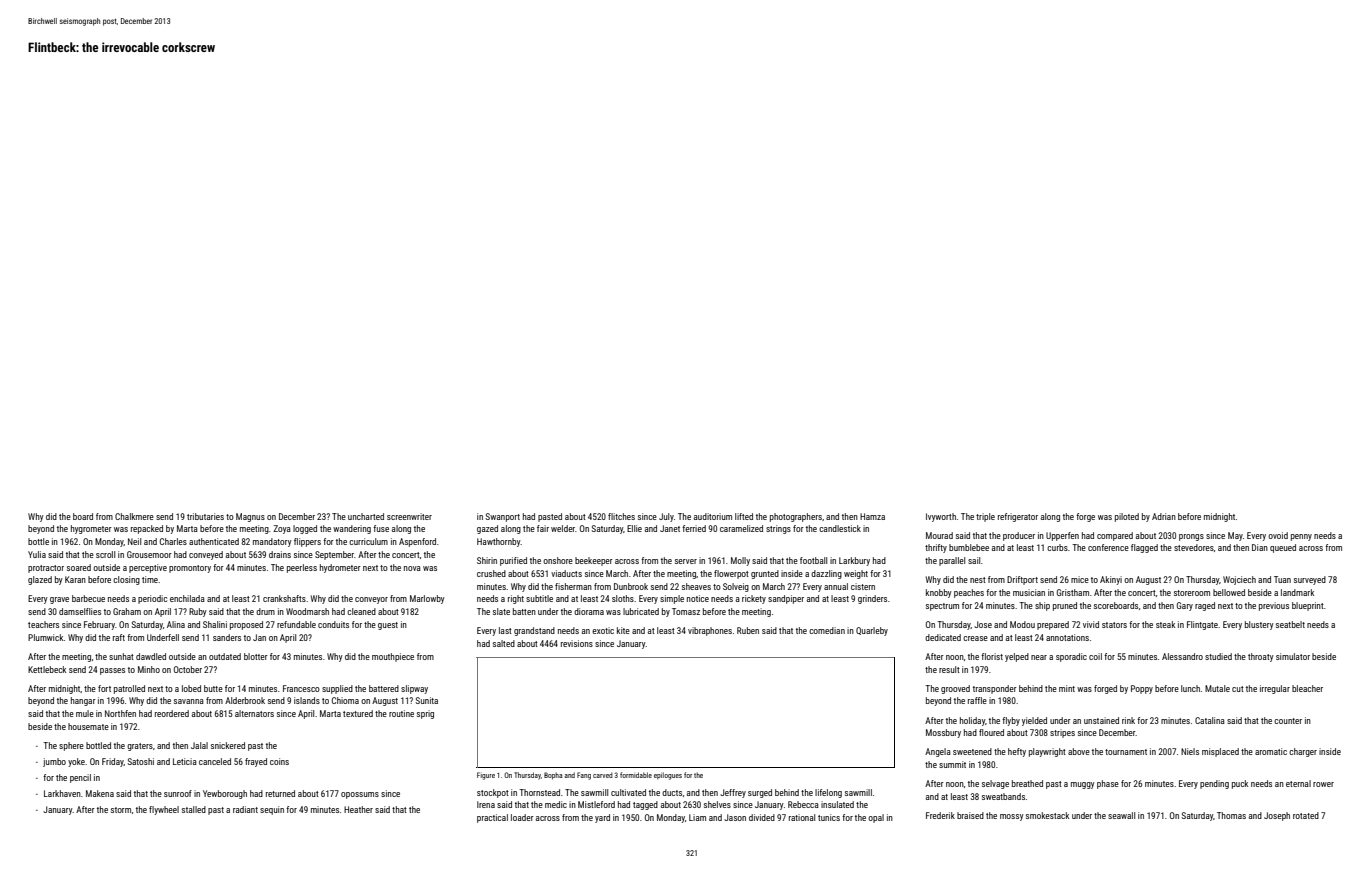  I want to click on stripes, so click(1062, 733).
